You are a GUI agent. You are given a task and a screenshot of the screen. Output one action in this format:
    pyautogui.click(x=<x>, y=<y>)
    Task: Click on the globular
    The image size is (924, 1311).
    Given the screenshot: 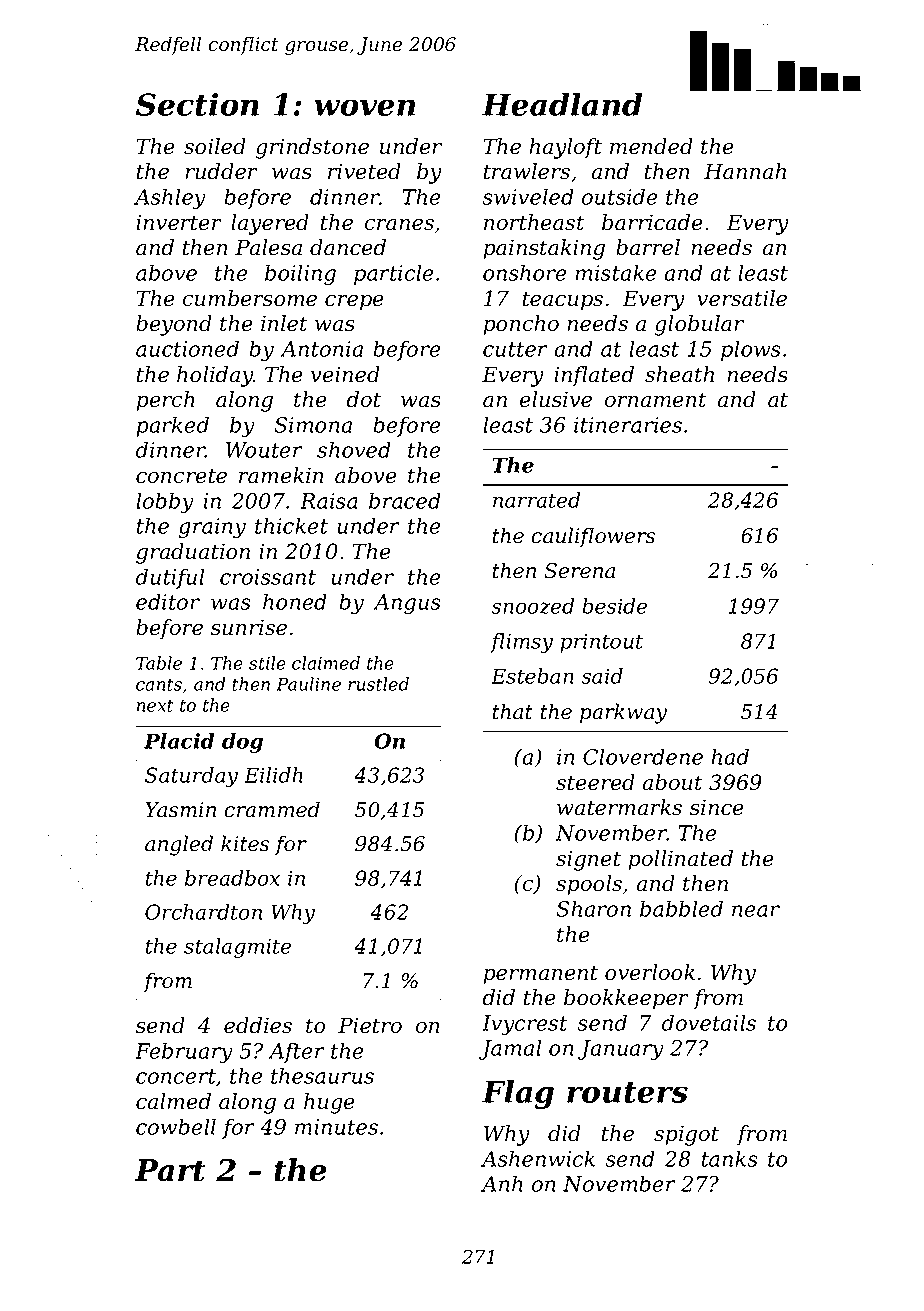 What is the action you would take?
    pyautogui.click(x=699, y=325)
